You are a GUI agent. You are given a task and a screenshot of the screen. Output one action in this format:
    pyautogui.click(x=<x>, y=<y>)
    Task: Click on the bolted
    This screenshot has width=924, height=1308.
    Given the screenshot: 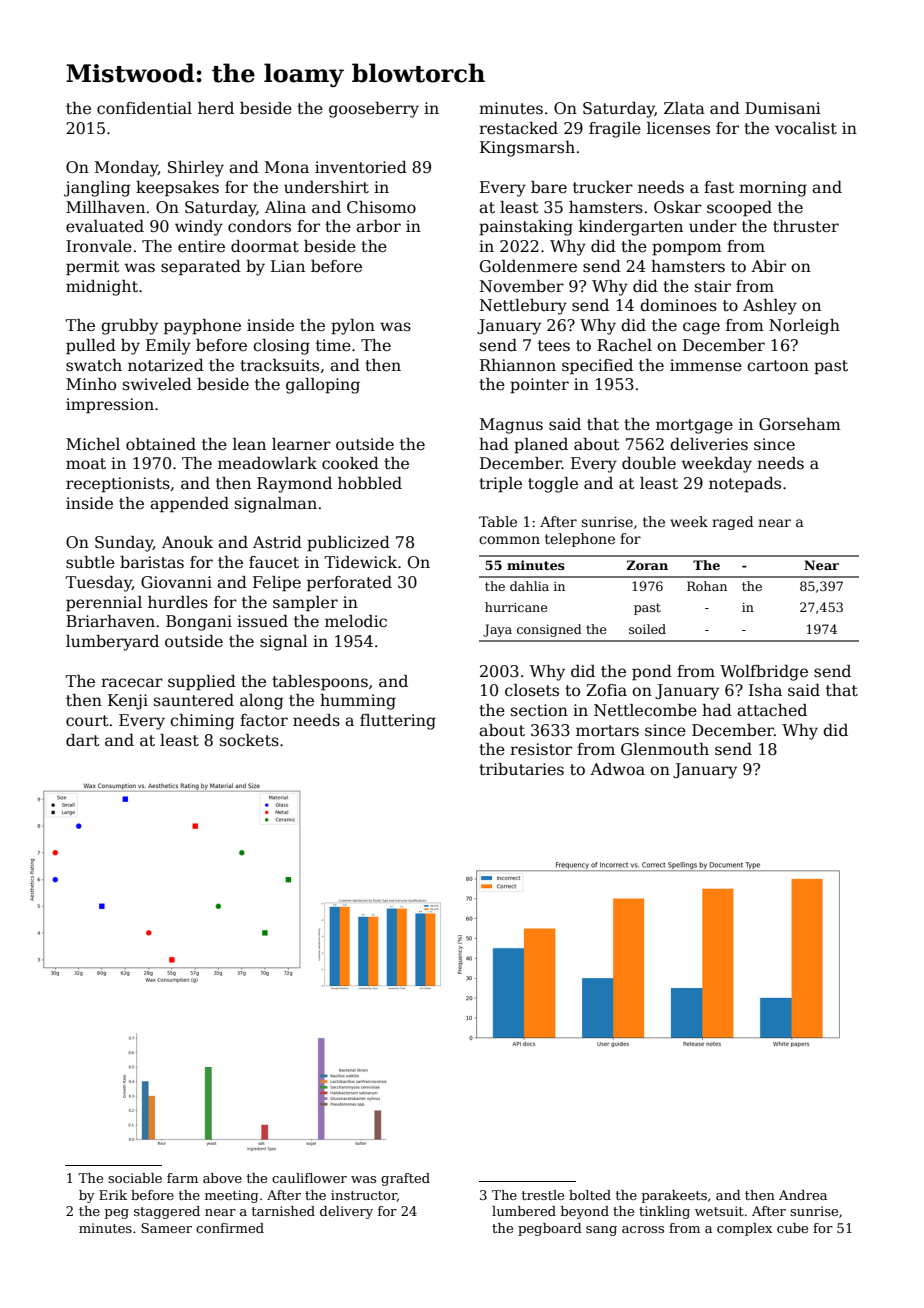 What is the action you would take?
    pyautogui.click(x=590, y=1195)
